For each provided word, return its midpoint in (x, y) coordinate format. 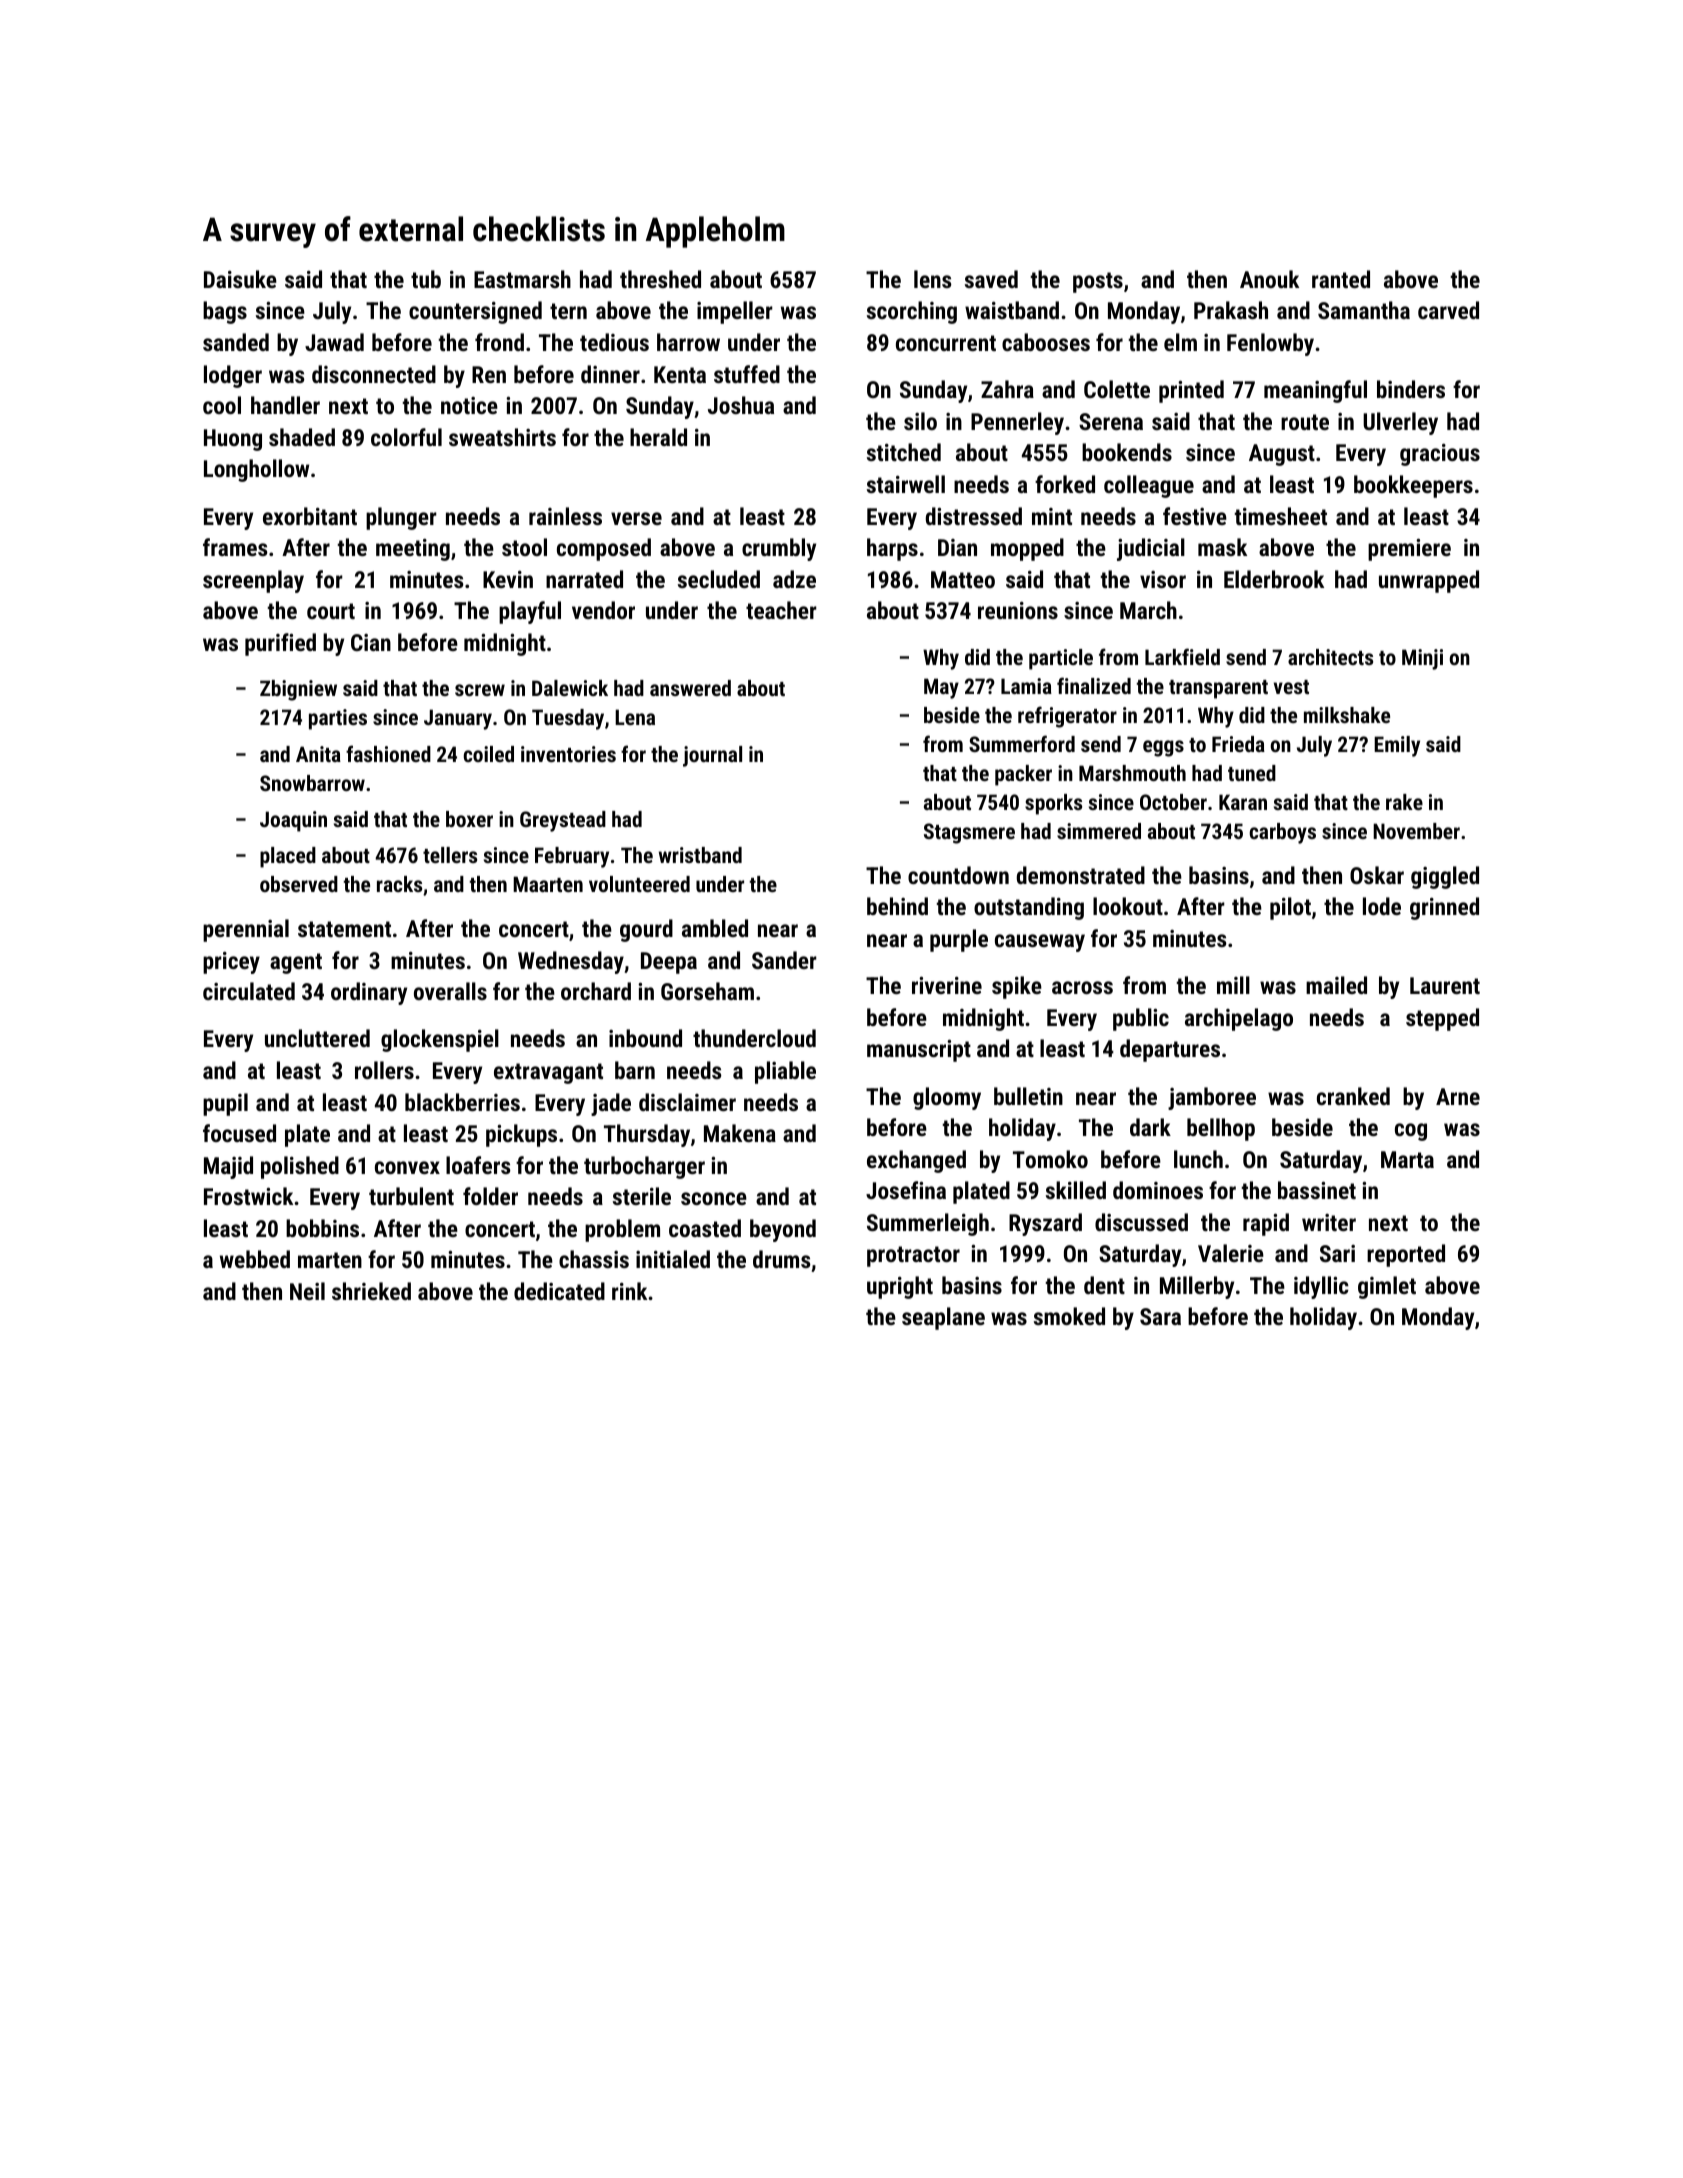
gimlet (1387, 1287)
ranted (1341, 279)
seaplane (943, 1318)
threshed (660, 279)
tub (426, 279)
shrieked (371, 1291)
